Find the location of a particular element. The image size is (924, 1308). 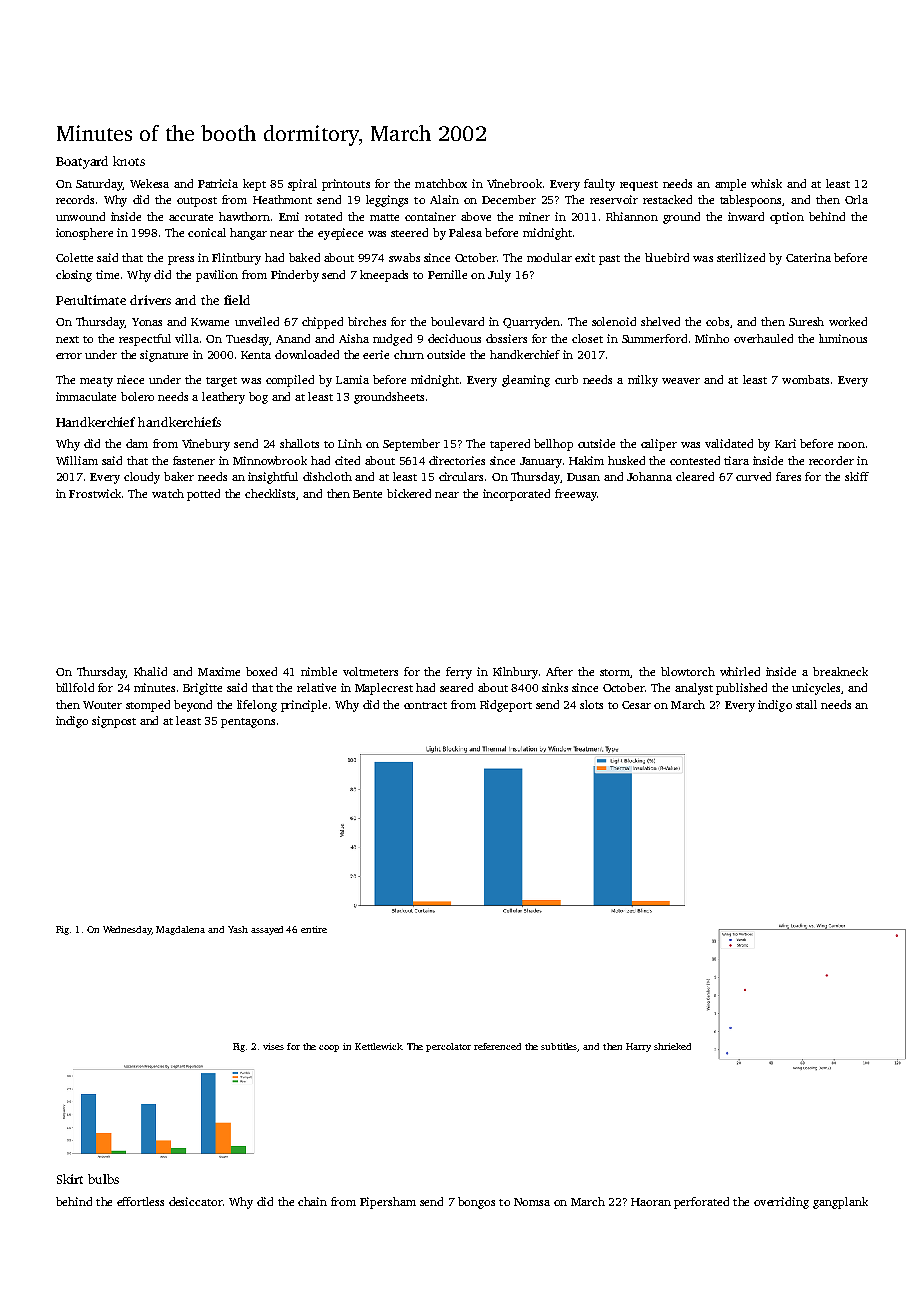

immaculate is located at coordinates (86, 396).
